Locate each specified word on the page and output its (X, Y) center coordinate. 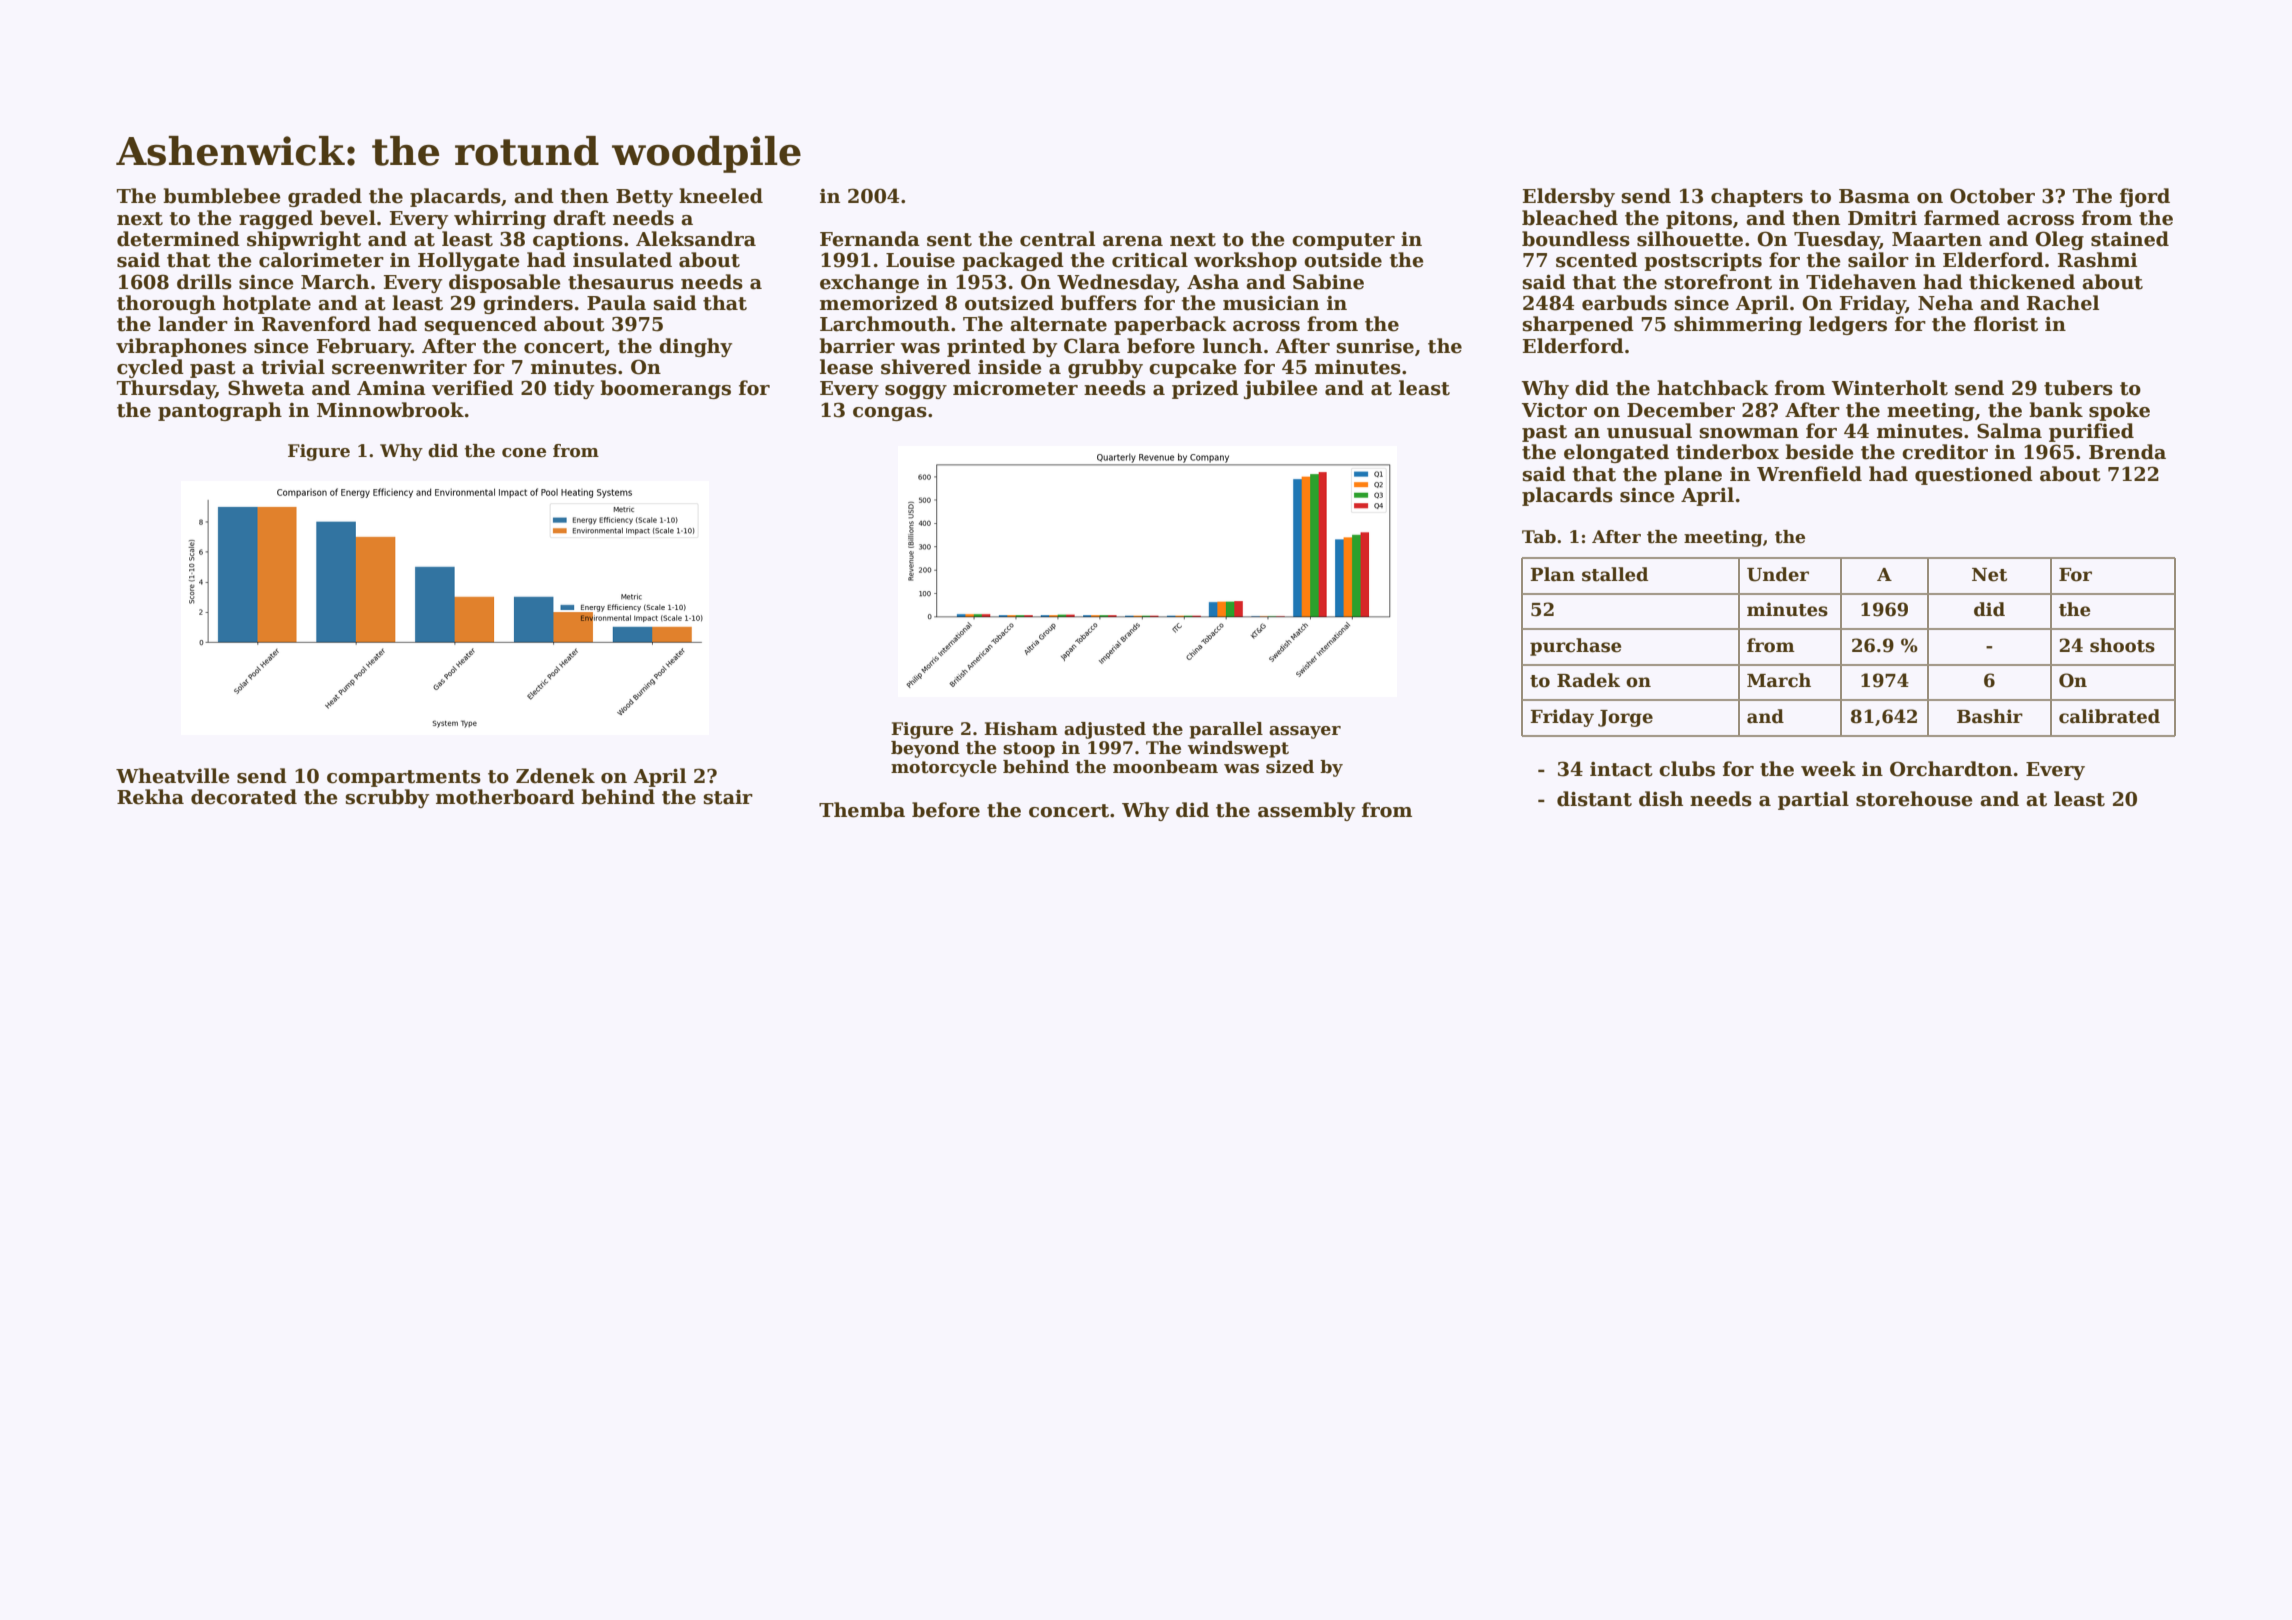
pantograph (220, 411)
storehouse (1914, 799)
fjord (2145, 197)
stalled (1615, 574)
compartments (404, 778)
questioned (1974, 475)
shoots (2122, 645)
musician (1271, 303)
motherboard (505, 797)
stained (2130, 239)
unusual (1649, 431)
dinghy (695, 347)
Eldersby (1569, 197)
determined (178, 239)
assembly (1306, 811)
